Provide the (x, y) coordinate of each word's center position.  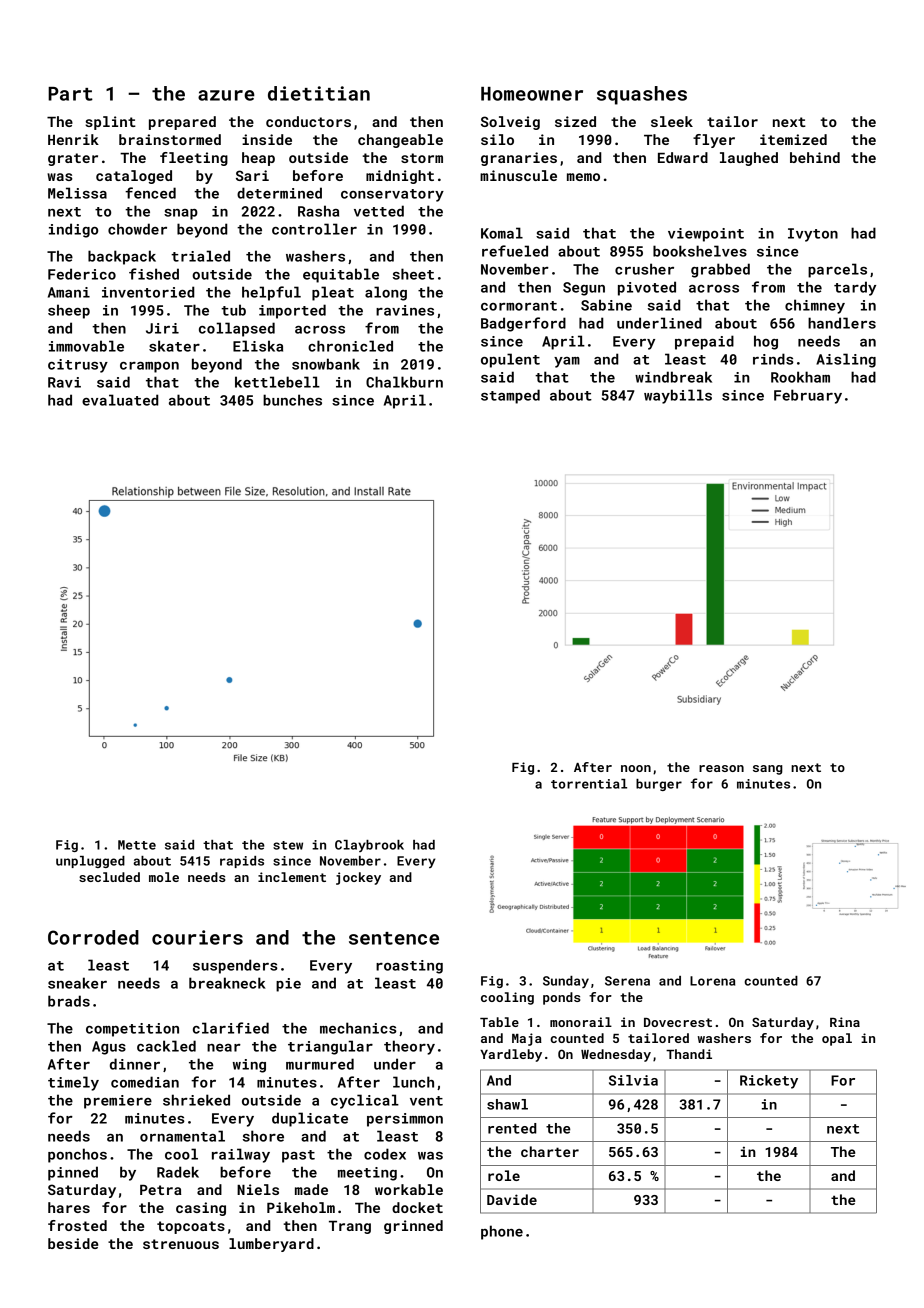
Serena (627, 981)
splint (110, 123)
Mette (137, 845)
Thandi (689, 1054)
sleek (672, 121)
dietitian (319, 93)
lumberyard (271, 1245)
